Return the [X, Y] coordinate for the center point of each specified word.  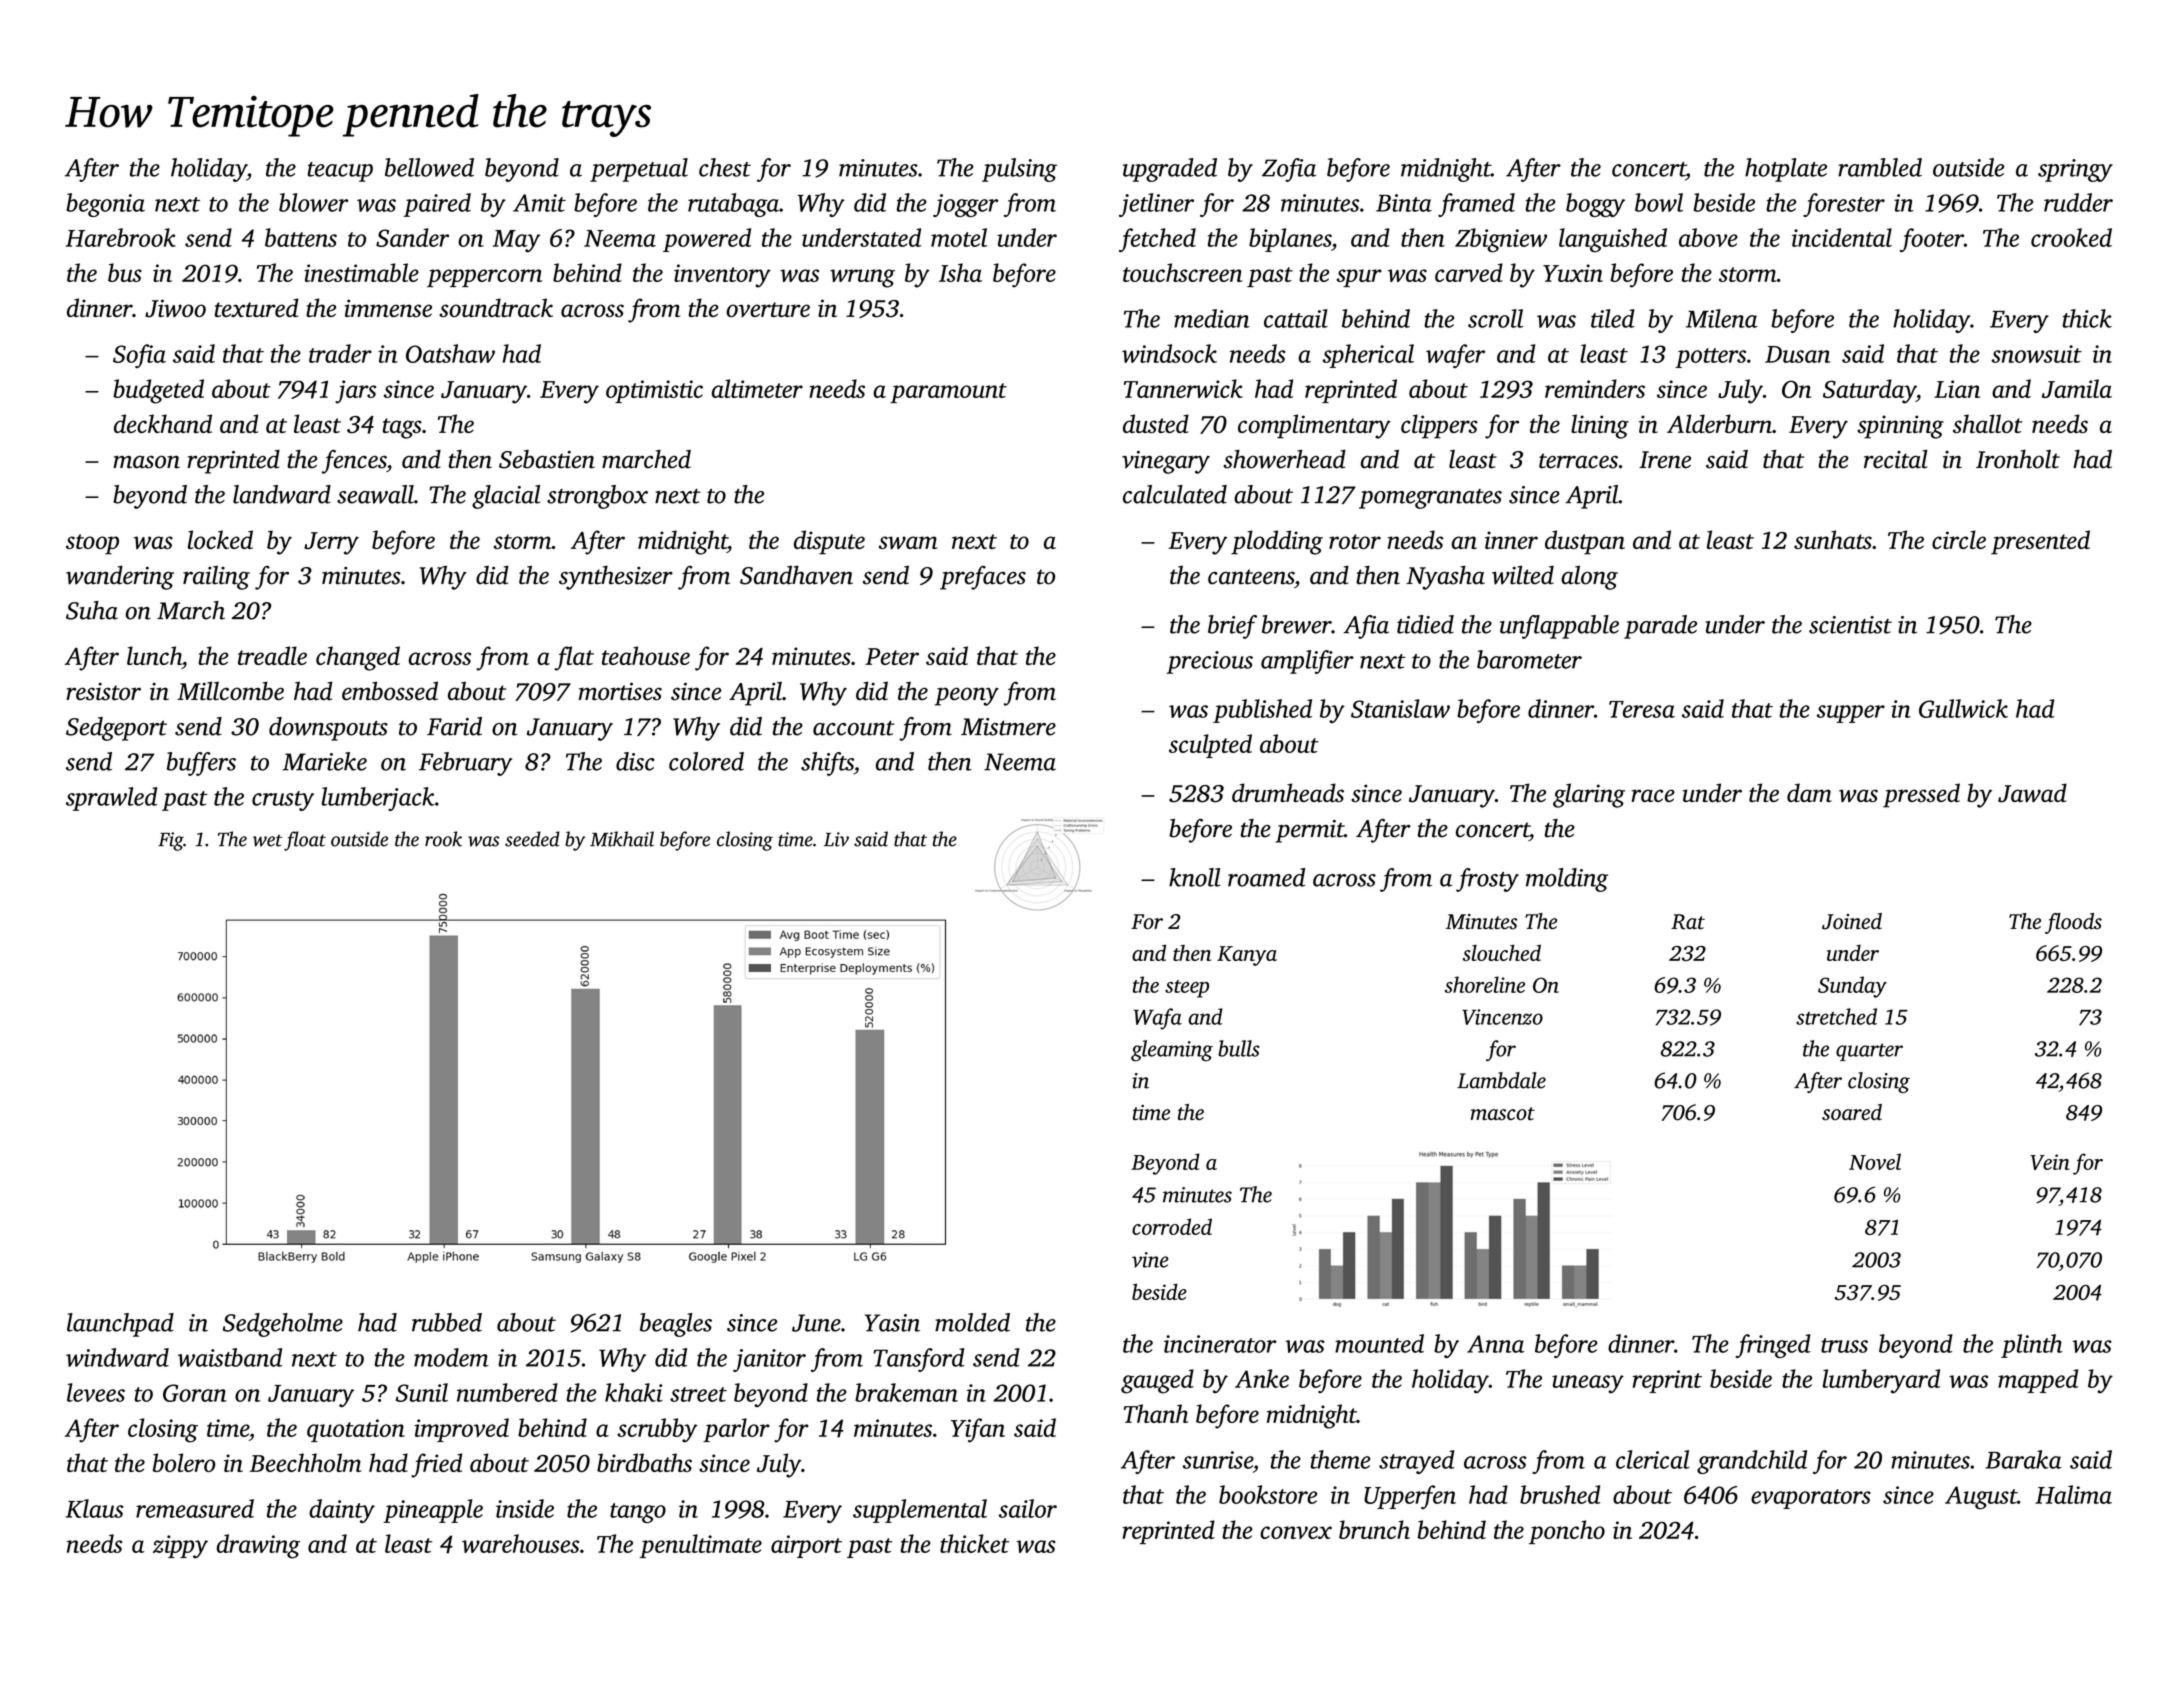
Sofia [139, 356]
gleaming [1172, 1051]
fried [436, 1465]
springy [2075, 170]
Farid [454, 726]
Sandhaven [796, 575]
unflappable [1559, 627]
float [305, 841]
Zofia [1289, 170]
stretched [1836, 1016]
